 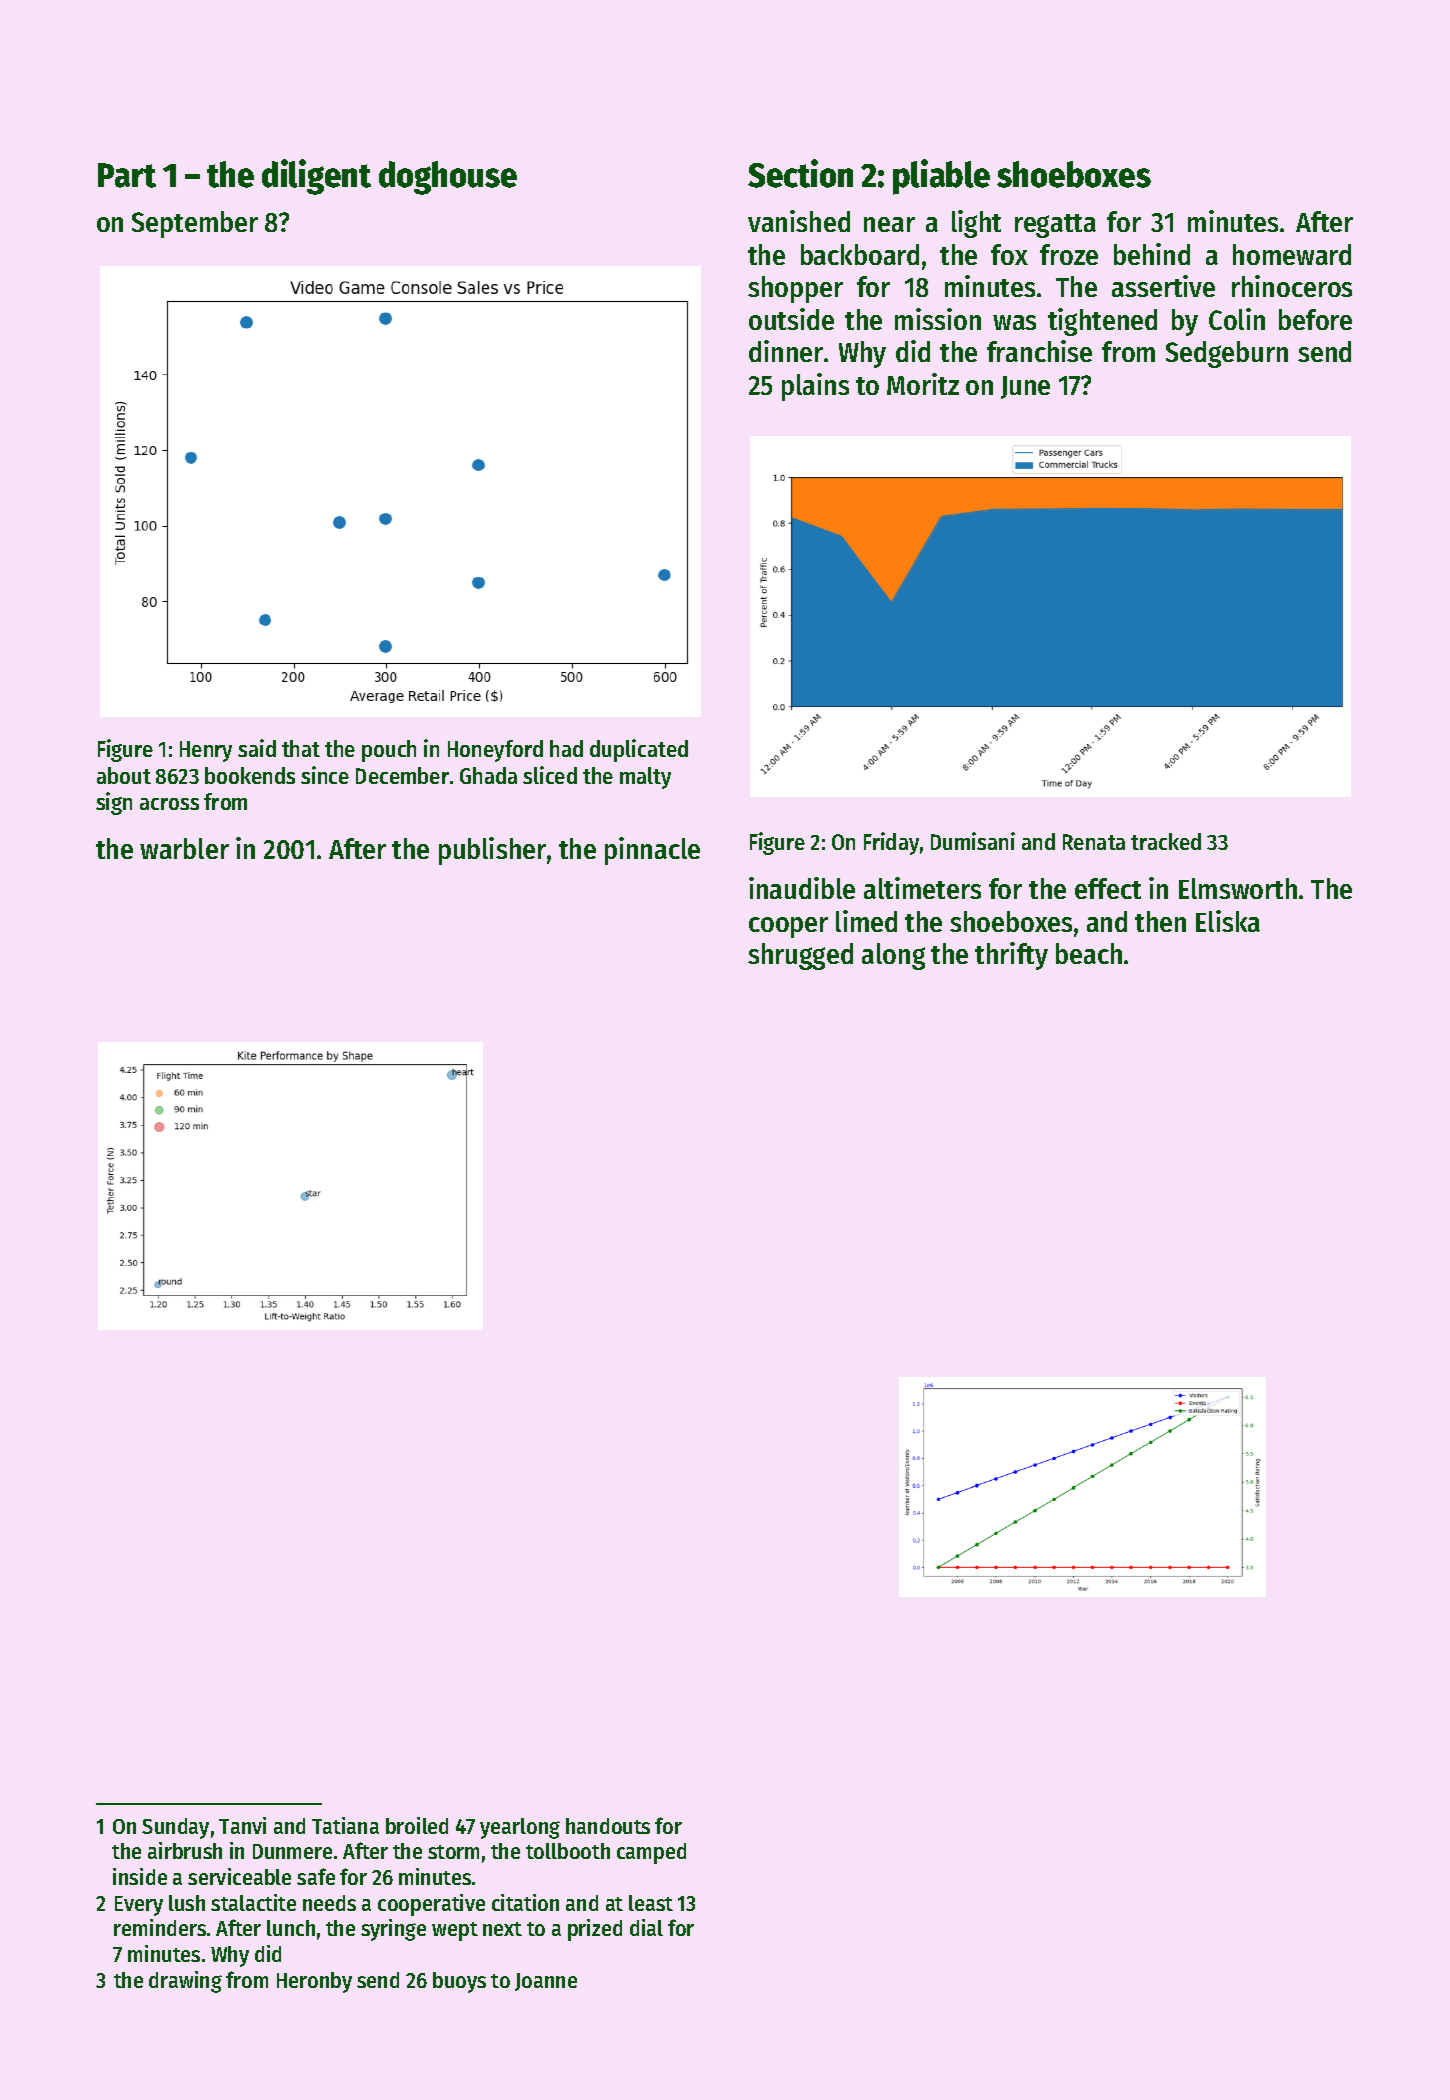 What do you see at coordinates (651, 1853) in the document?
I see `camped` at bounding box center [651, 1853].
